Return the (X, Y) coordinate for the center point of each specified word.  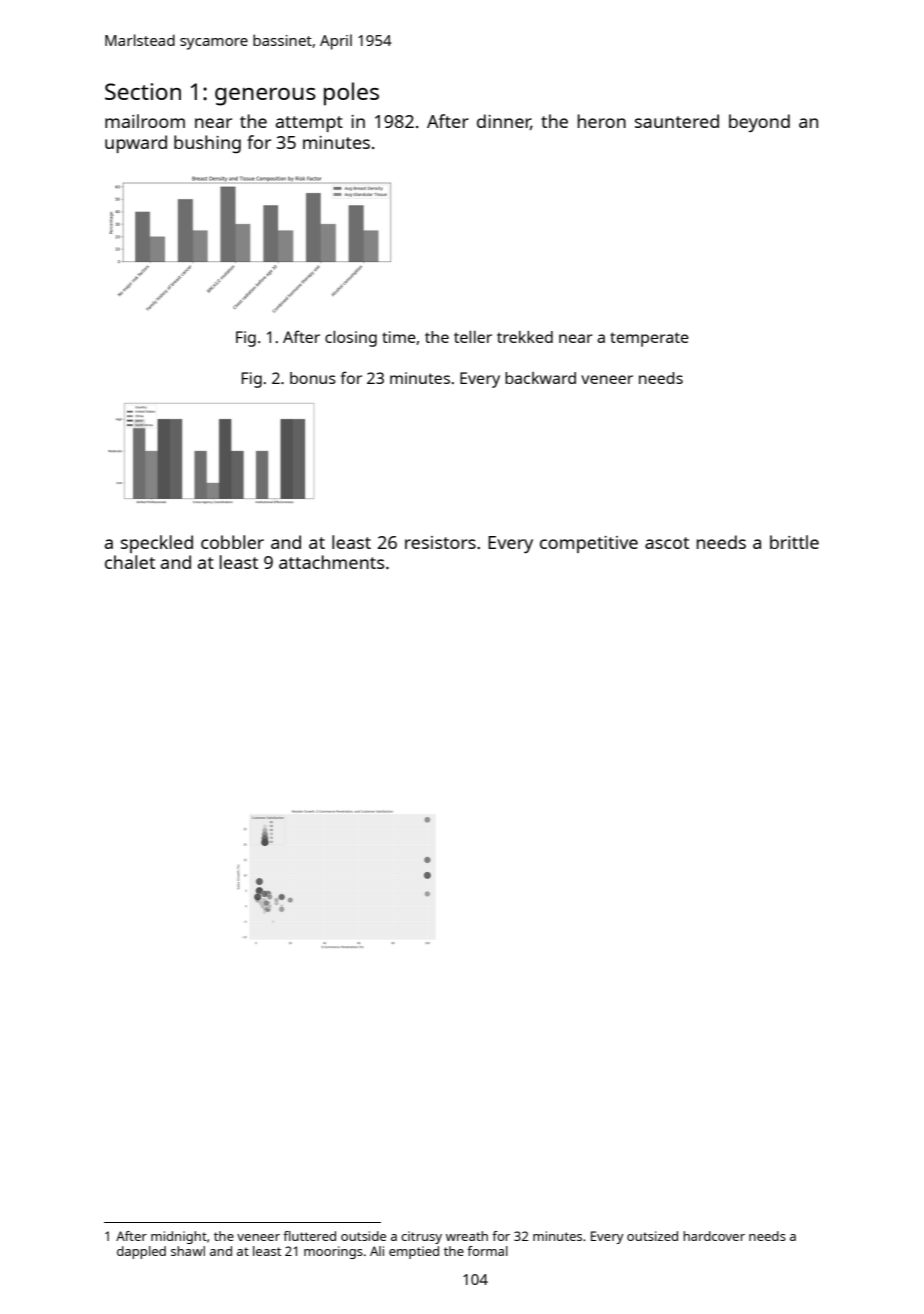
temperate (649, 339)
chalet (130, 562)
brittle (794, 542)
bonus (313, 378)
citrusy (421, 1237)
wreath (467, 1236)
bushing (207, 144)
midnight (179, 1237)
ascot (667, 543)
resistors (440, 542)
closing (351, 339)
